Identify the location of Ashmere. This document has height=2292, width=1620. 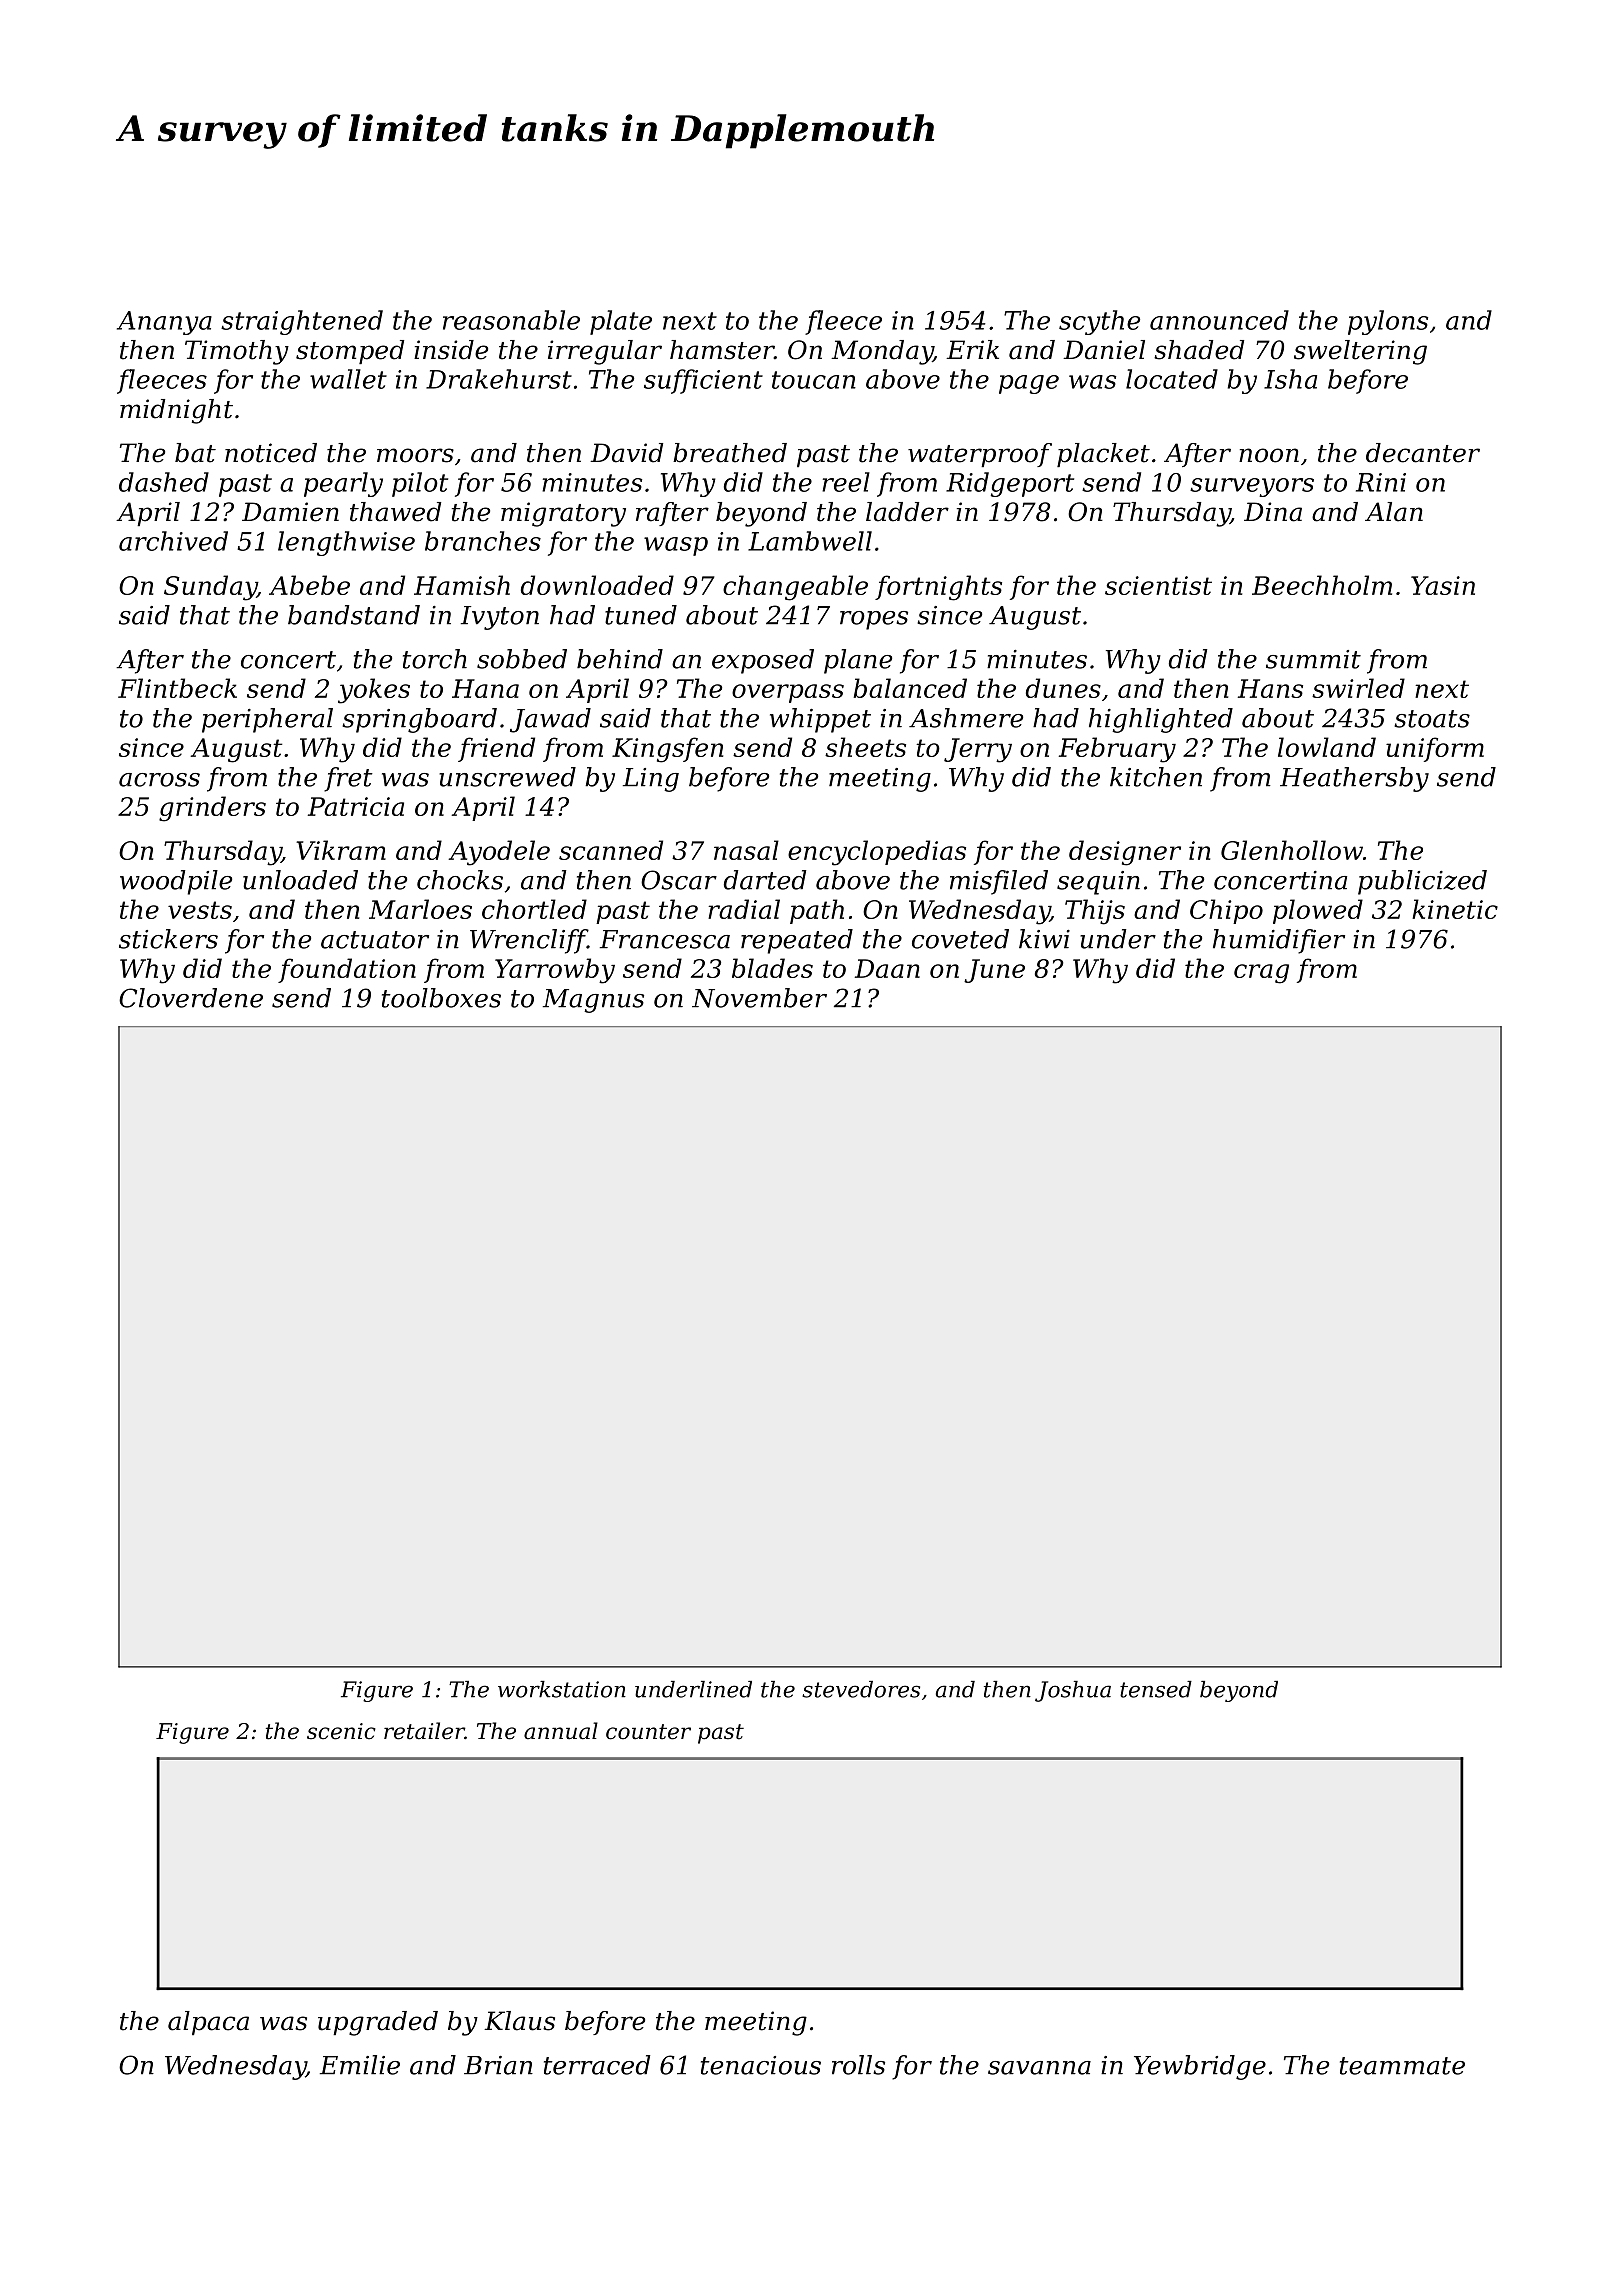
(966, 718).
